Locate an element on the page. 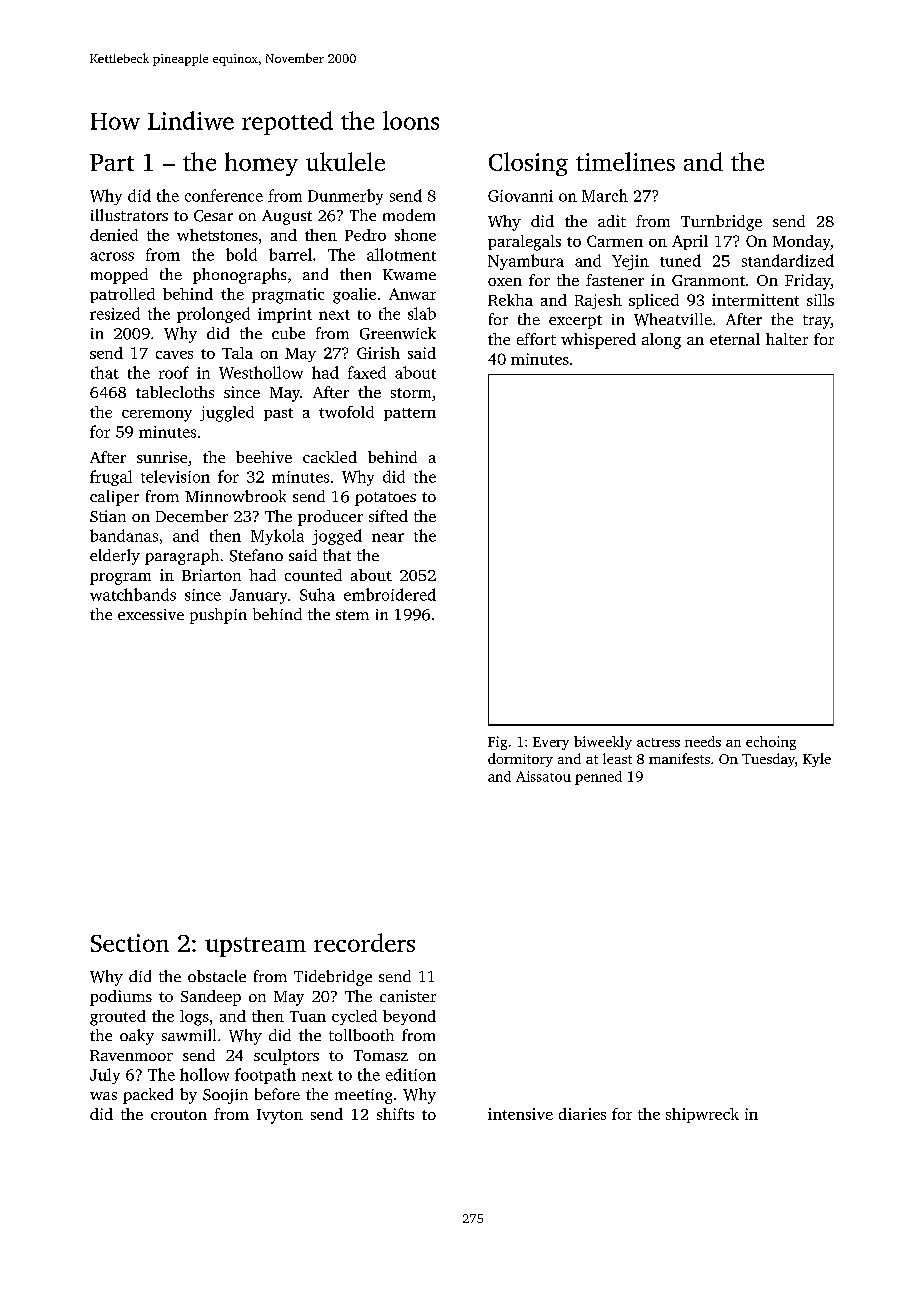 This document has height=1311, width=924. tray is located at coordinates (817, 322).
